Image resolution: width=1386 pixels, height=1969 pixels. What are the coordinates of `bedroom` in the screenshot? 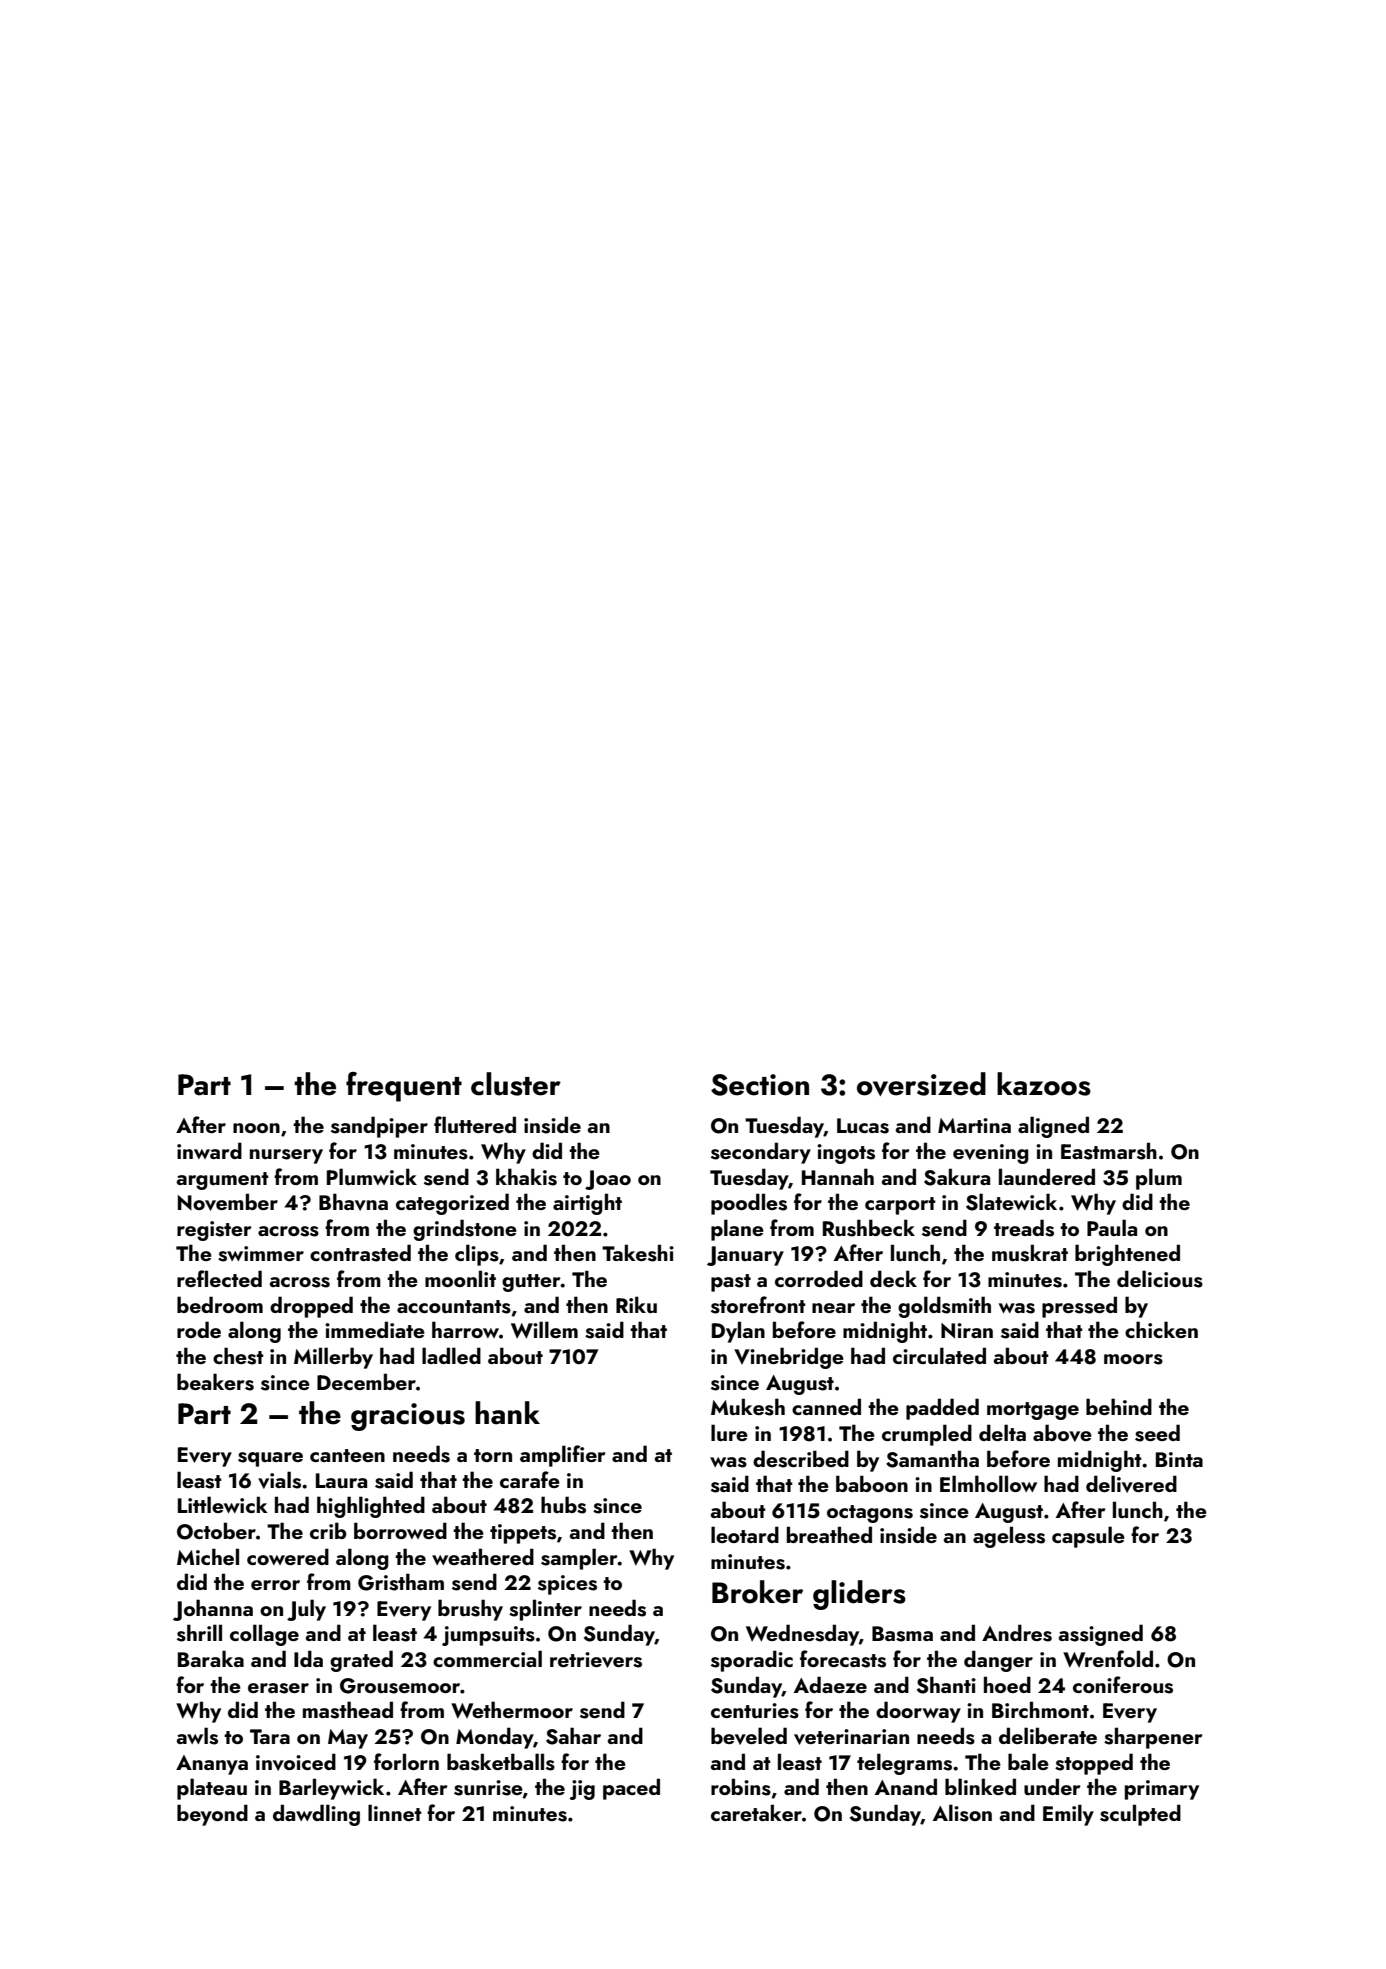 It's located at (220, 1304).
